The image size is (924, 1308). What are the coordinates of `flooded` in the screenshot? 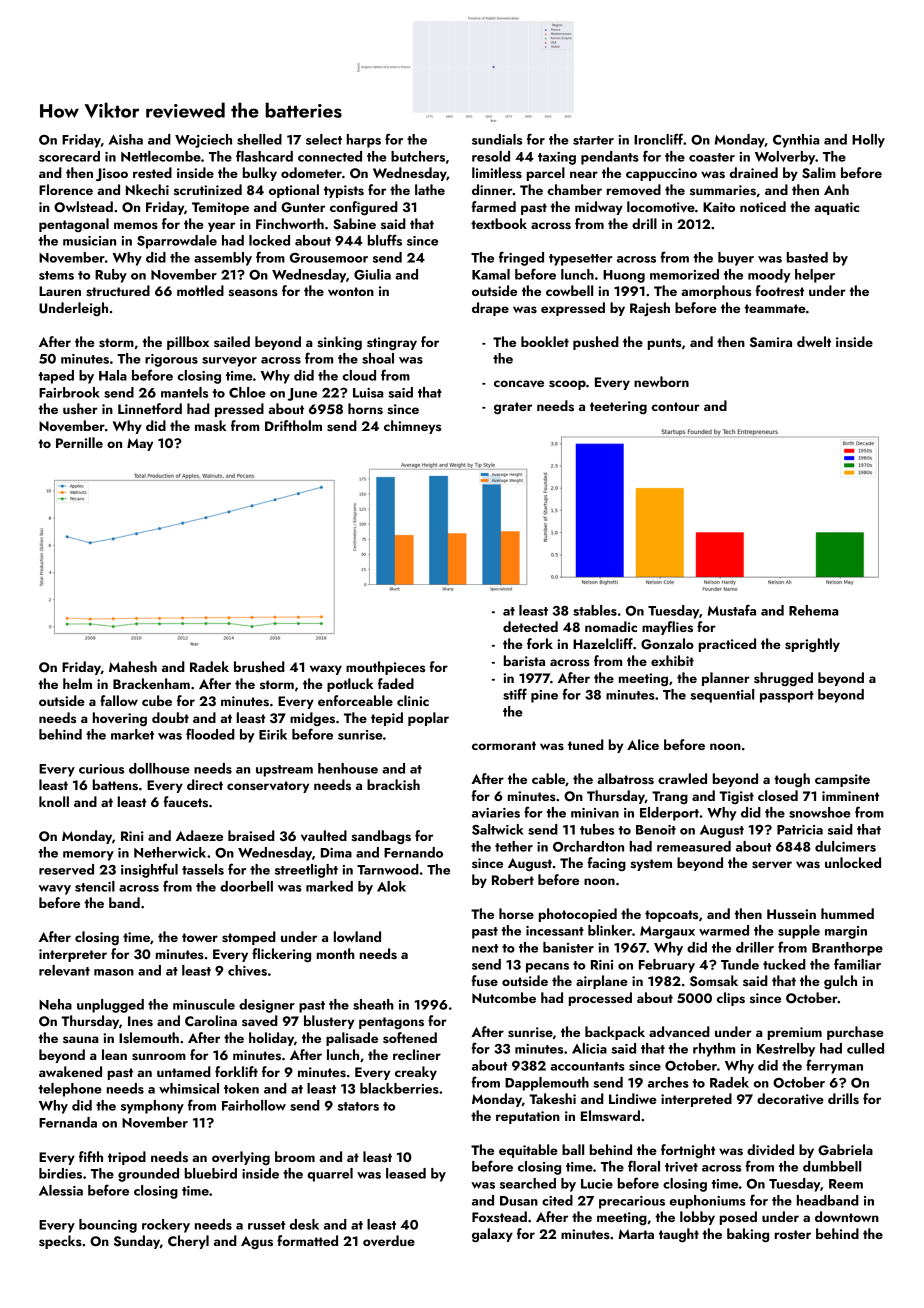 It's located at (210, 734).
